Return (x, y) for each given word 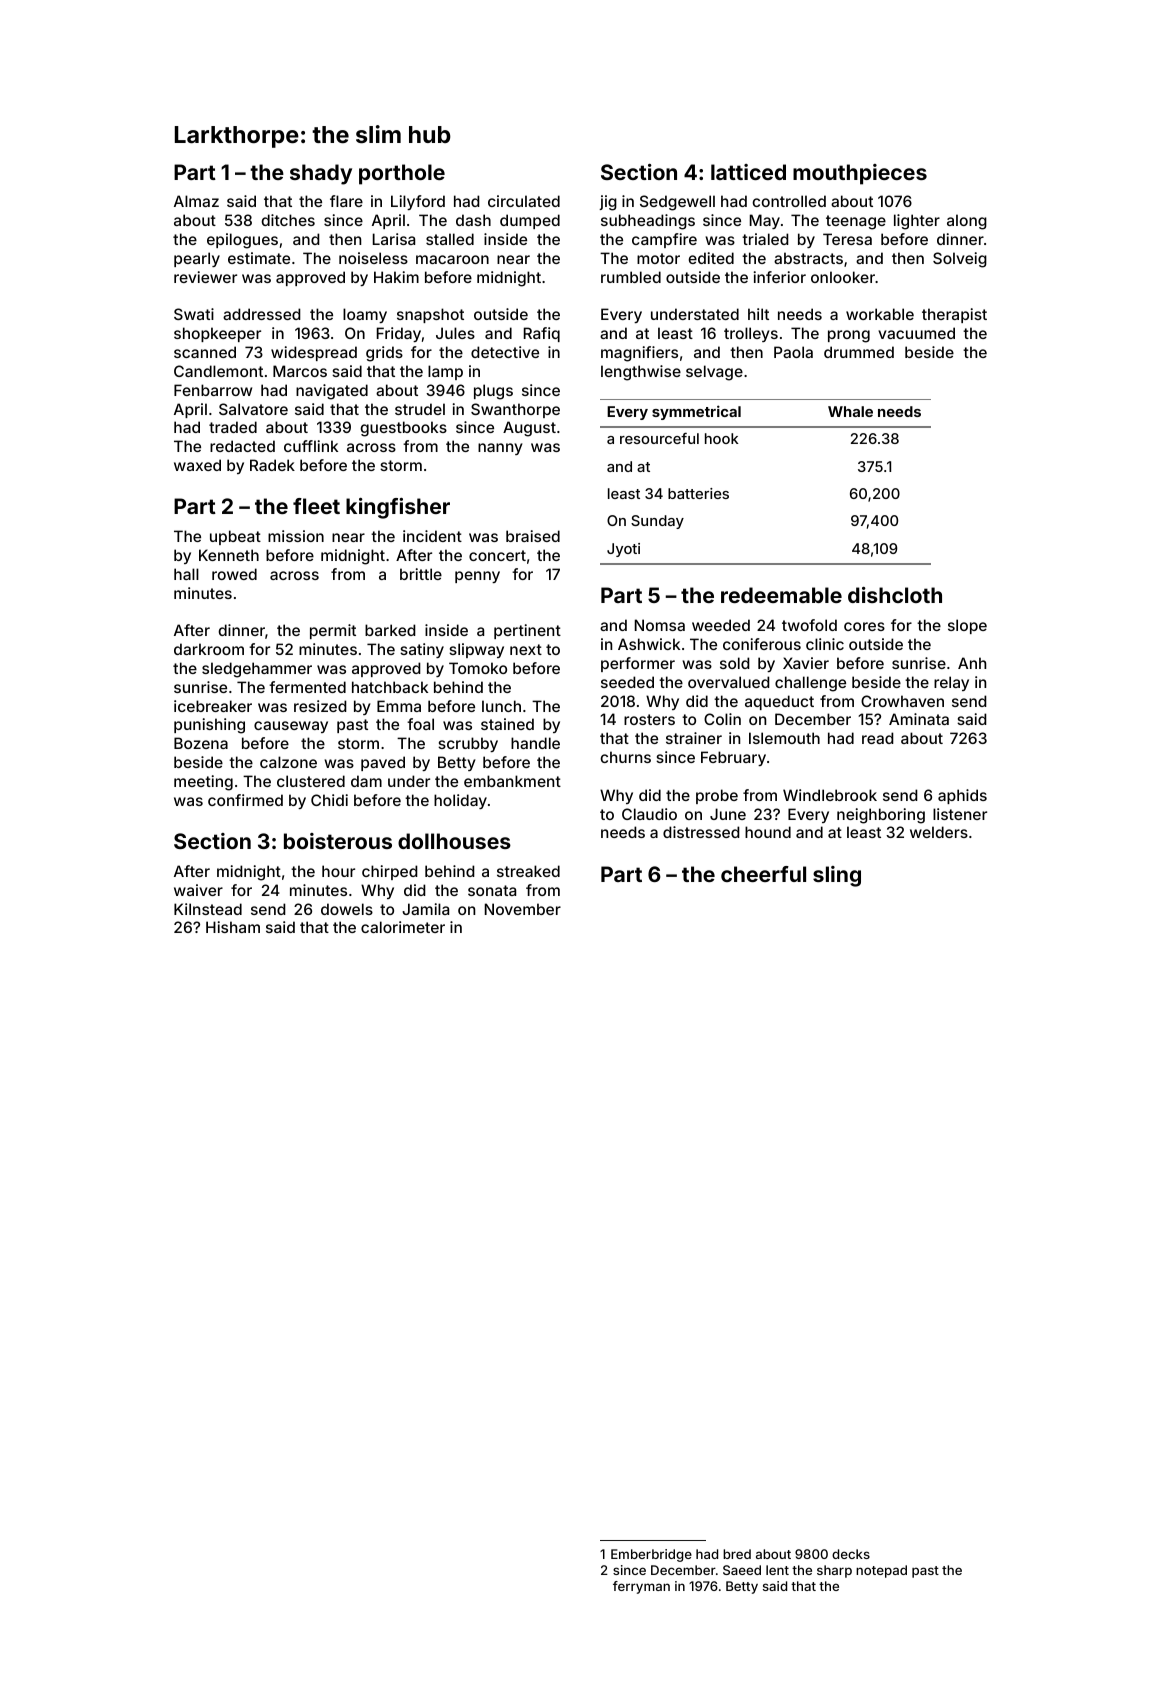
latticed (748, 172)
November (523, 909)
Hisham (233, 927)
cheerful (763, 874)
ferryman (641, 1587)
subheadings (648, 222)
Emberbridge (651, 1555)
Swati (194, 314)
